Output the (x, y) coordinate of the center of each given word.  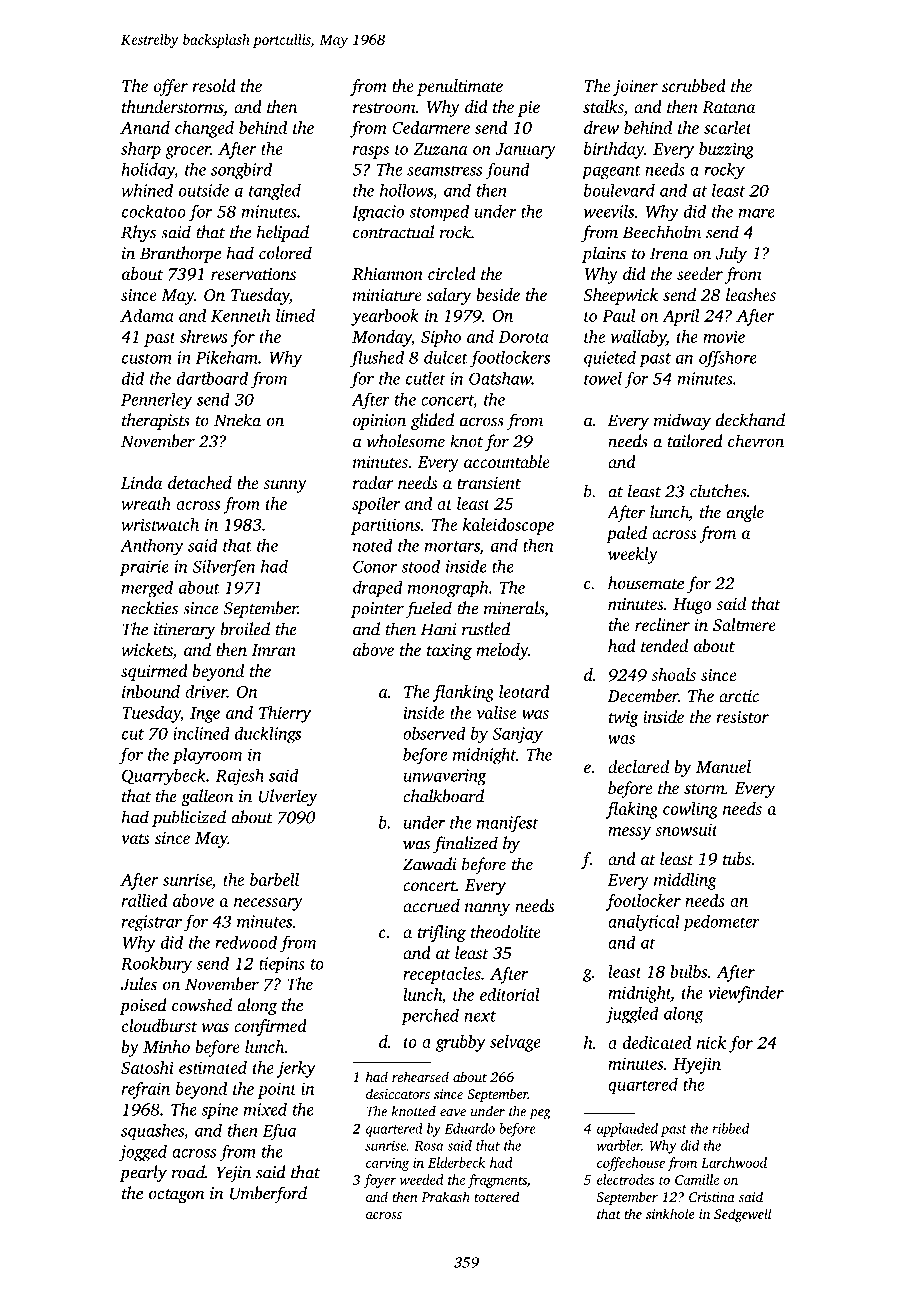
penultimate (460, 87)
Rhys (138, 233)
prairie (144, 568)
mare (757, 213)
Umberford (268, 1194)
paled (626, 534)
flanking (463, 693)
